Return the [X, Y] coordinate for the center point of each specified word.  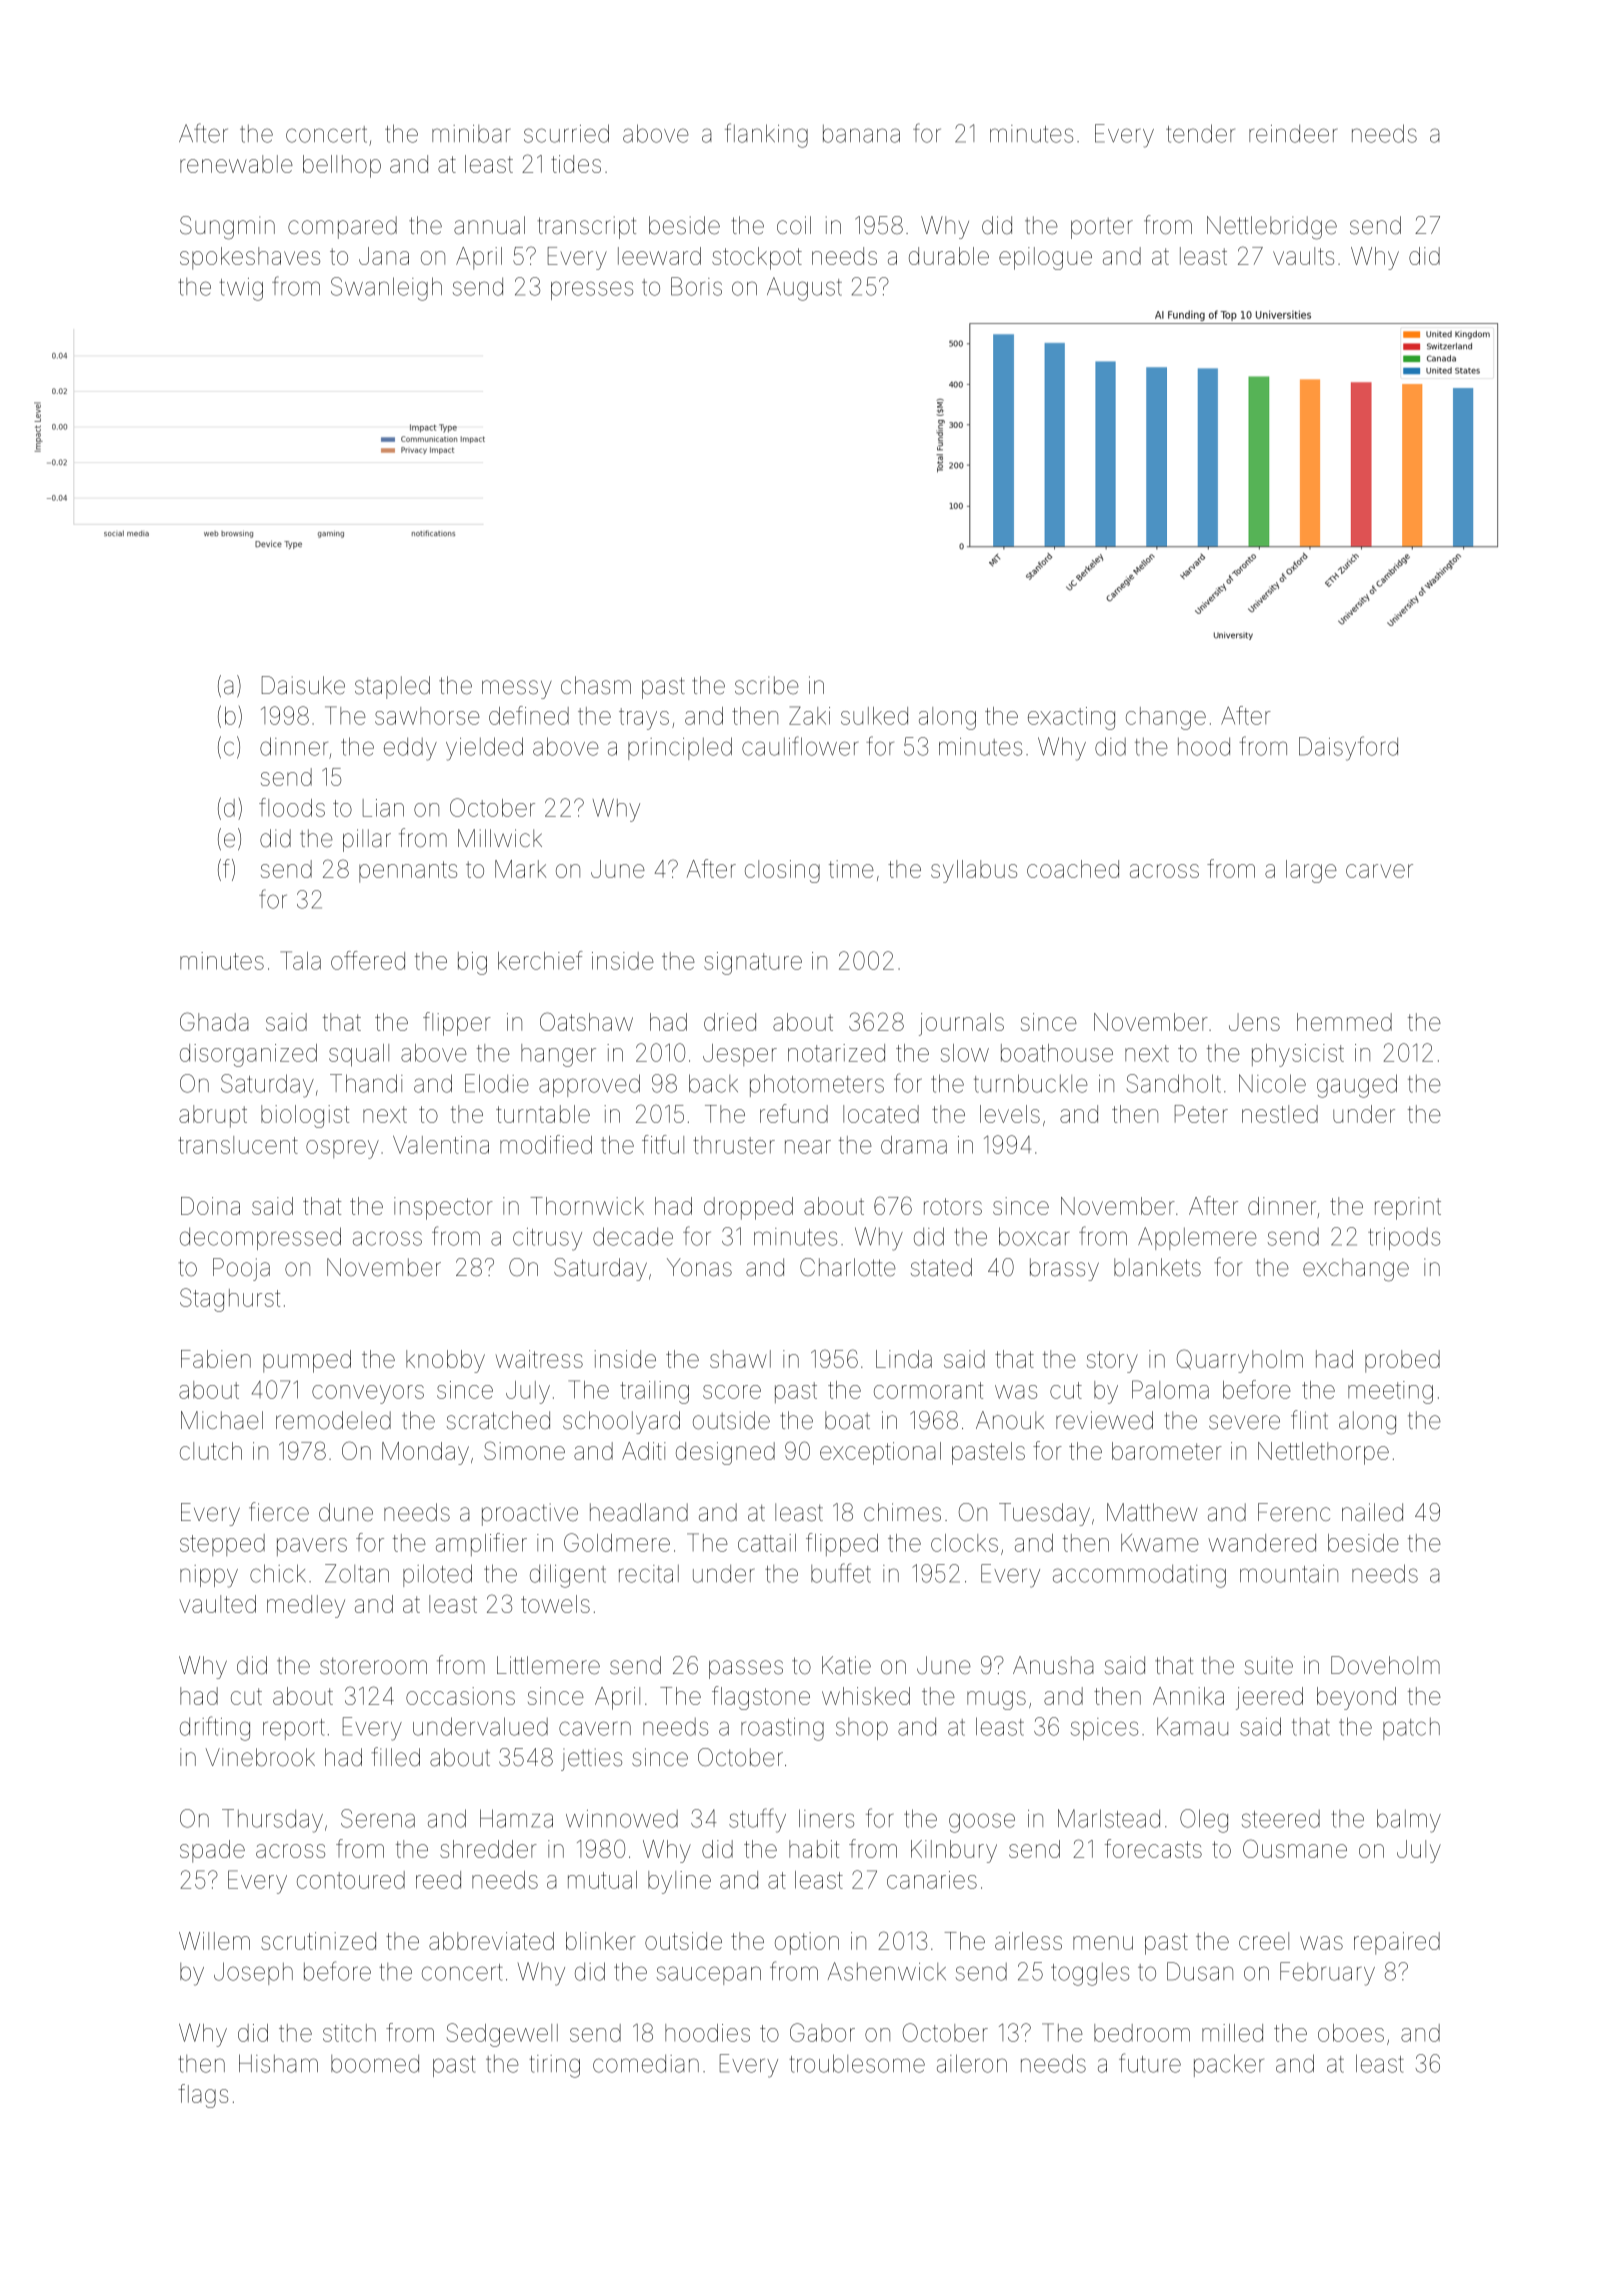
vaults [1303, 256]
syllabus [974, 871]
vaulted [217, 1604]
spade [212, 1851]
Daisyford [1348, 748]
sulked [874, 716]
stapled [392, 687]
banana [861, 134]
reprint [1408, 1208]
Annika [1188, 1696]
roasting [782, 1729]
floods [292, 807]
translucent [238, 1145]
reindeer [1293, 133]
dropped [748, 1208]
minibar [471, 134]
